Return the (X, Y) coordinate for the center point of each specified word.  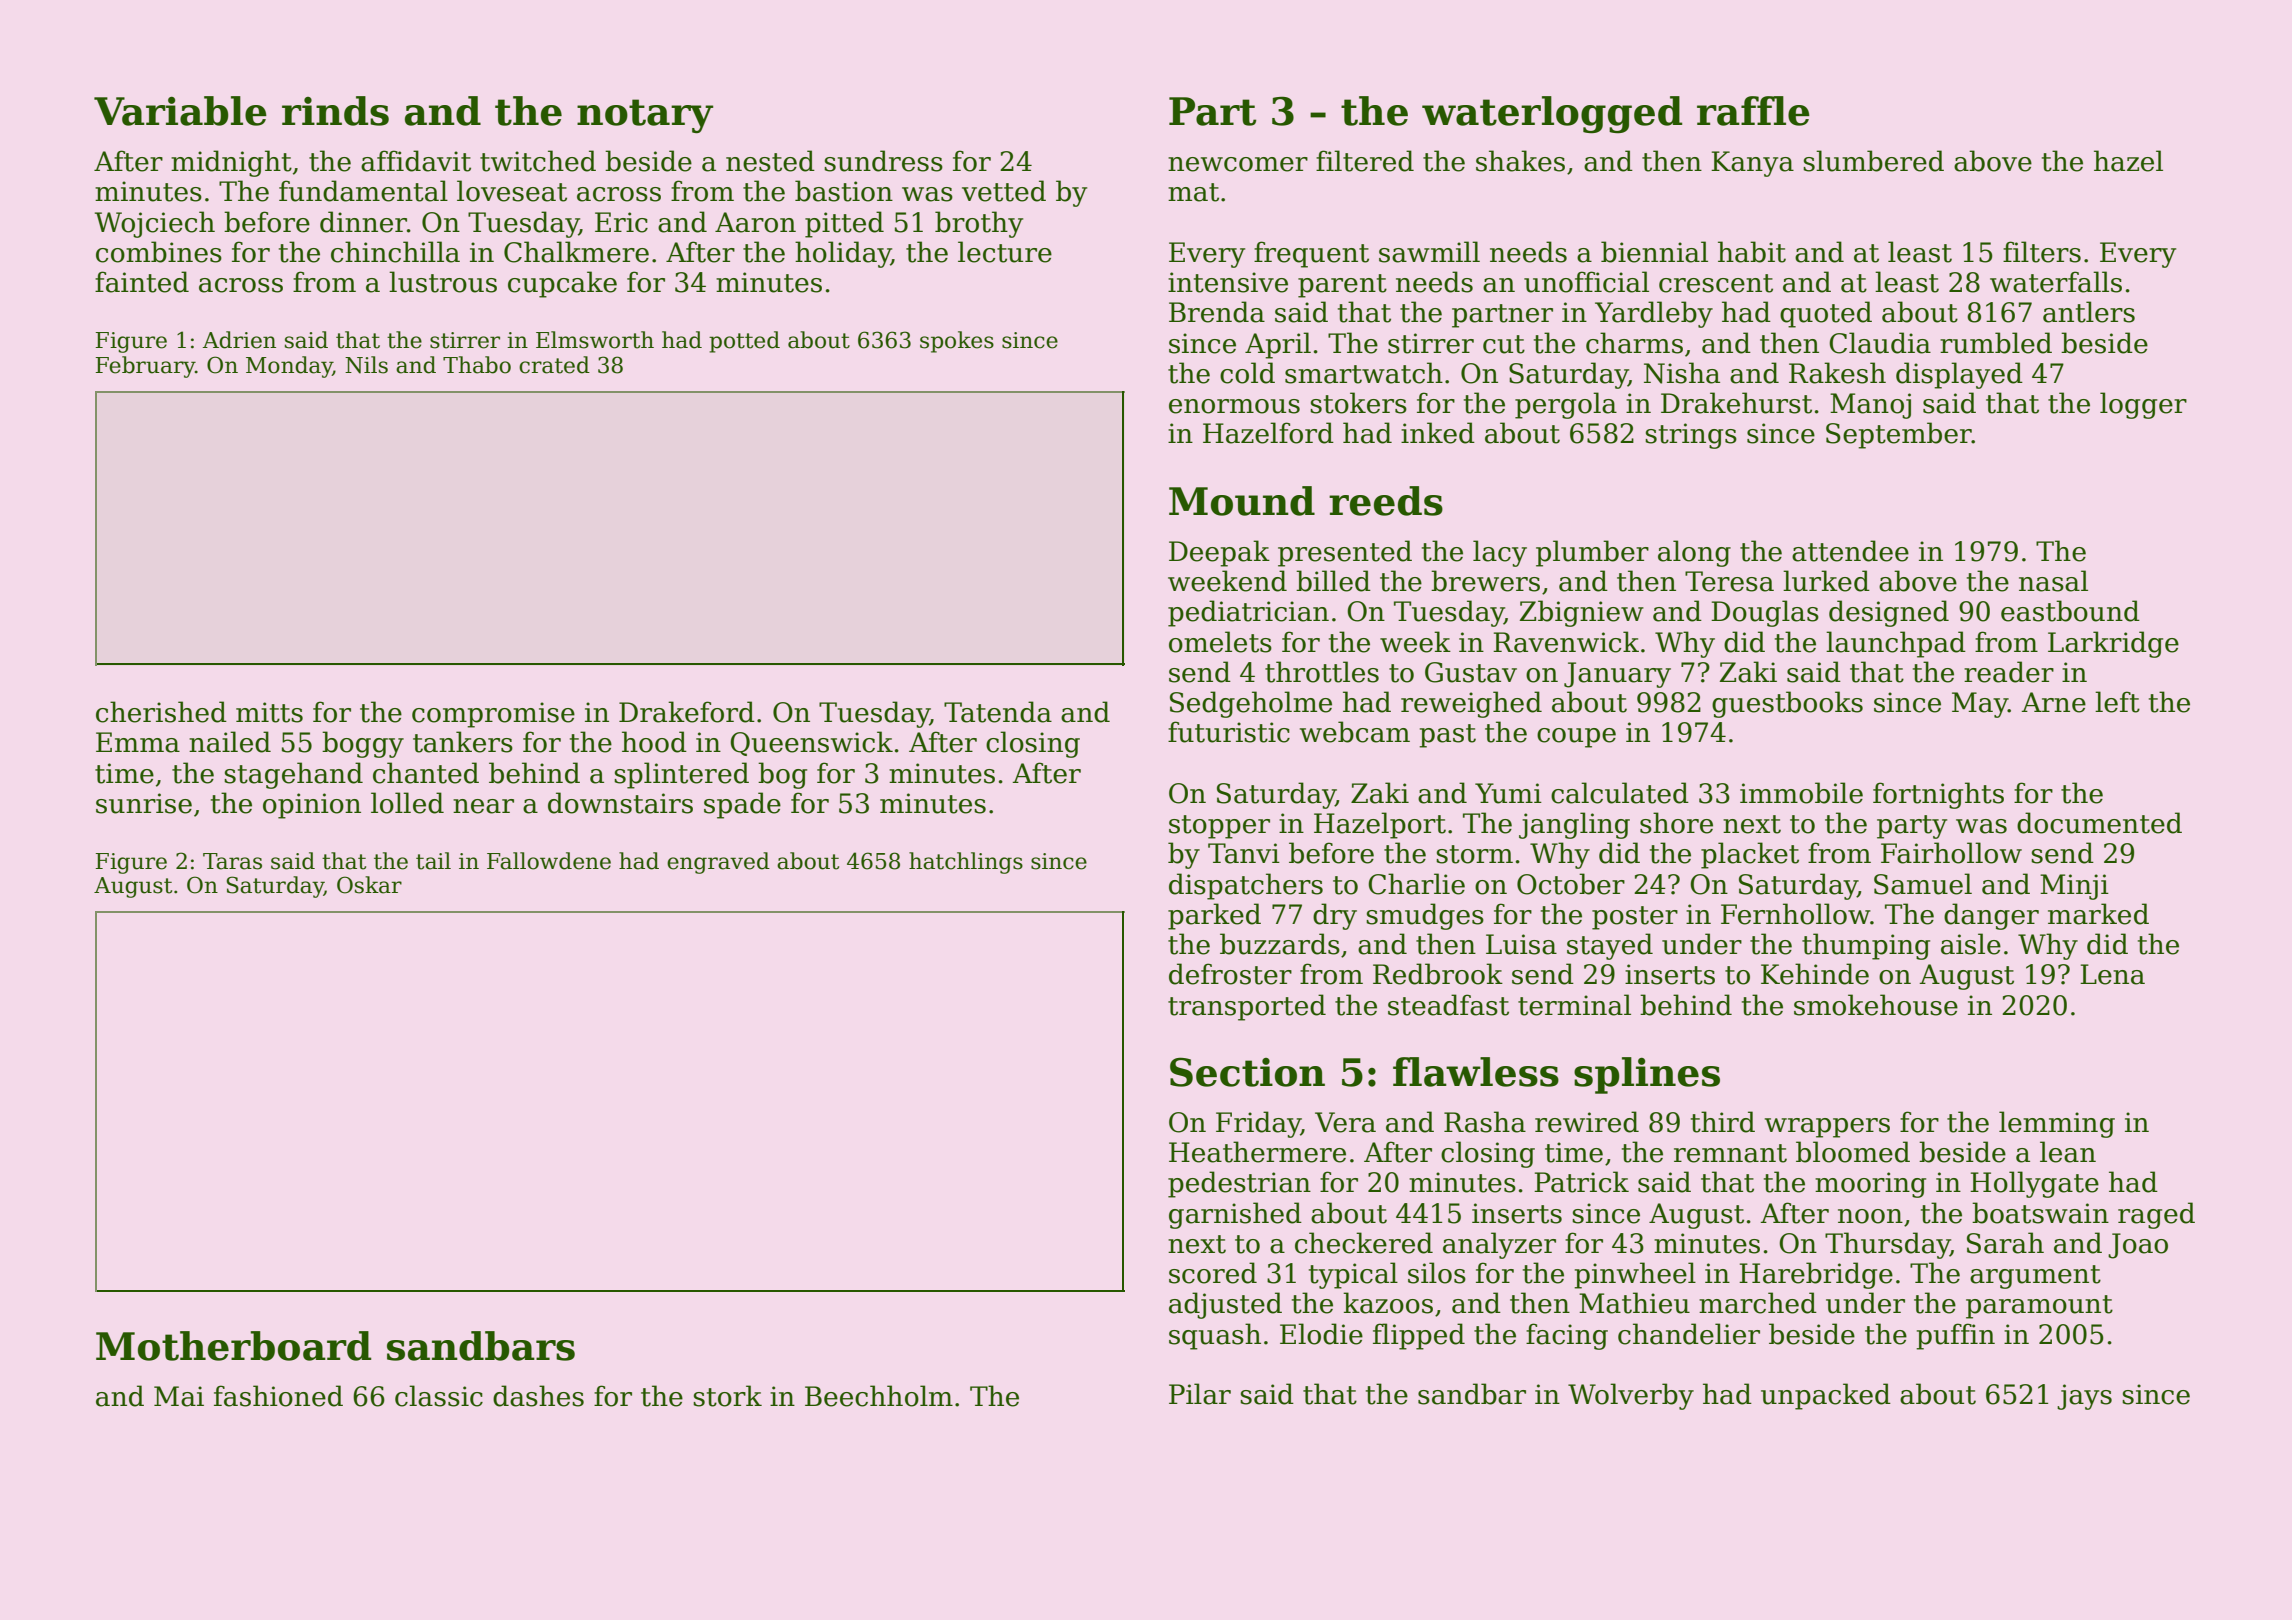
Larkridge (2113, 644)
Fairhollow (1951, 853)
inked (1438, 433)
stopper (1219, 827)
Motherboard (233, 1346)
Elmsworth (595, 340)
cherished (161, 712)
